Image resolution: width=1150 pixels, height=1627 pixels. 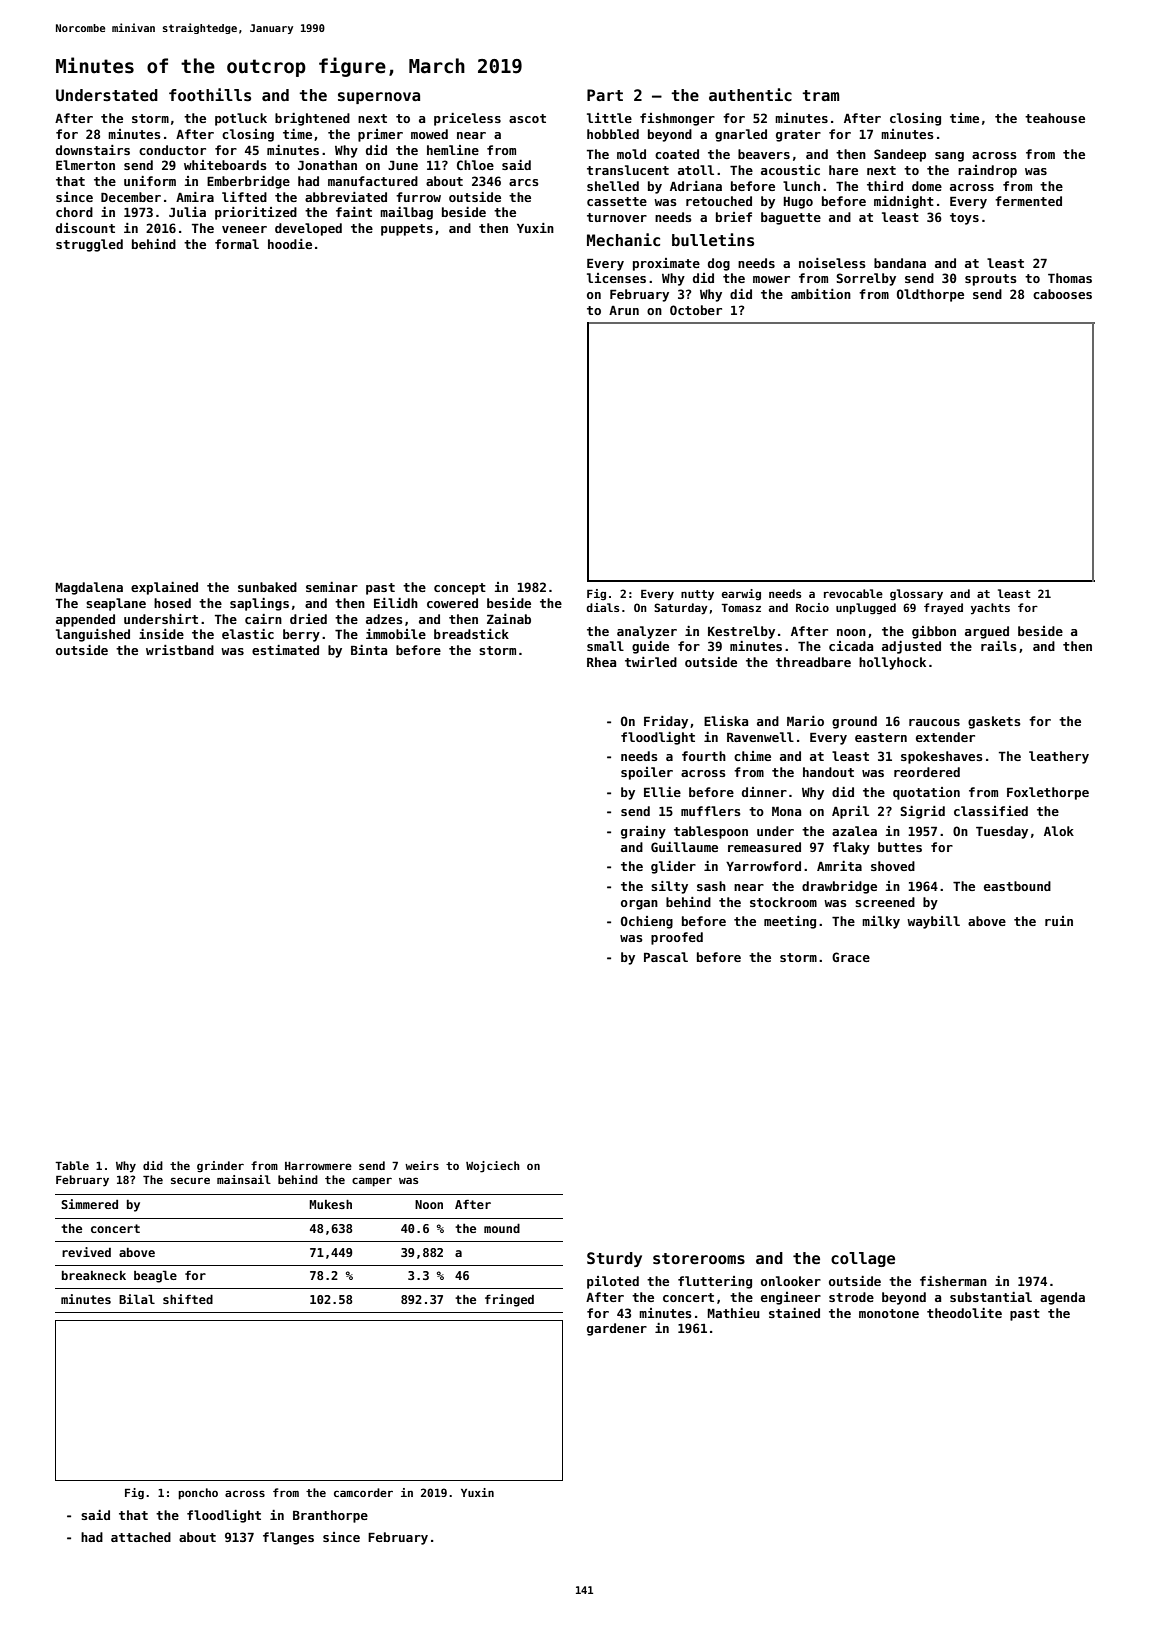 What do you see at coordinates (330, 1516) in the screenshot?
I see `Branthorpe` at bounding box center [330, 1516].
